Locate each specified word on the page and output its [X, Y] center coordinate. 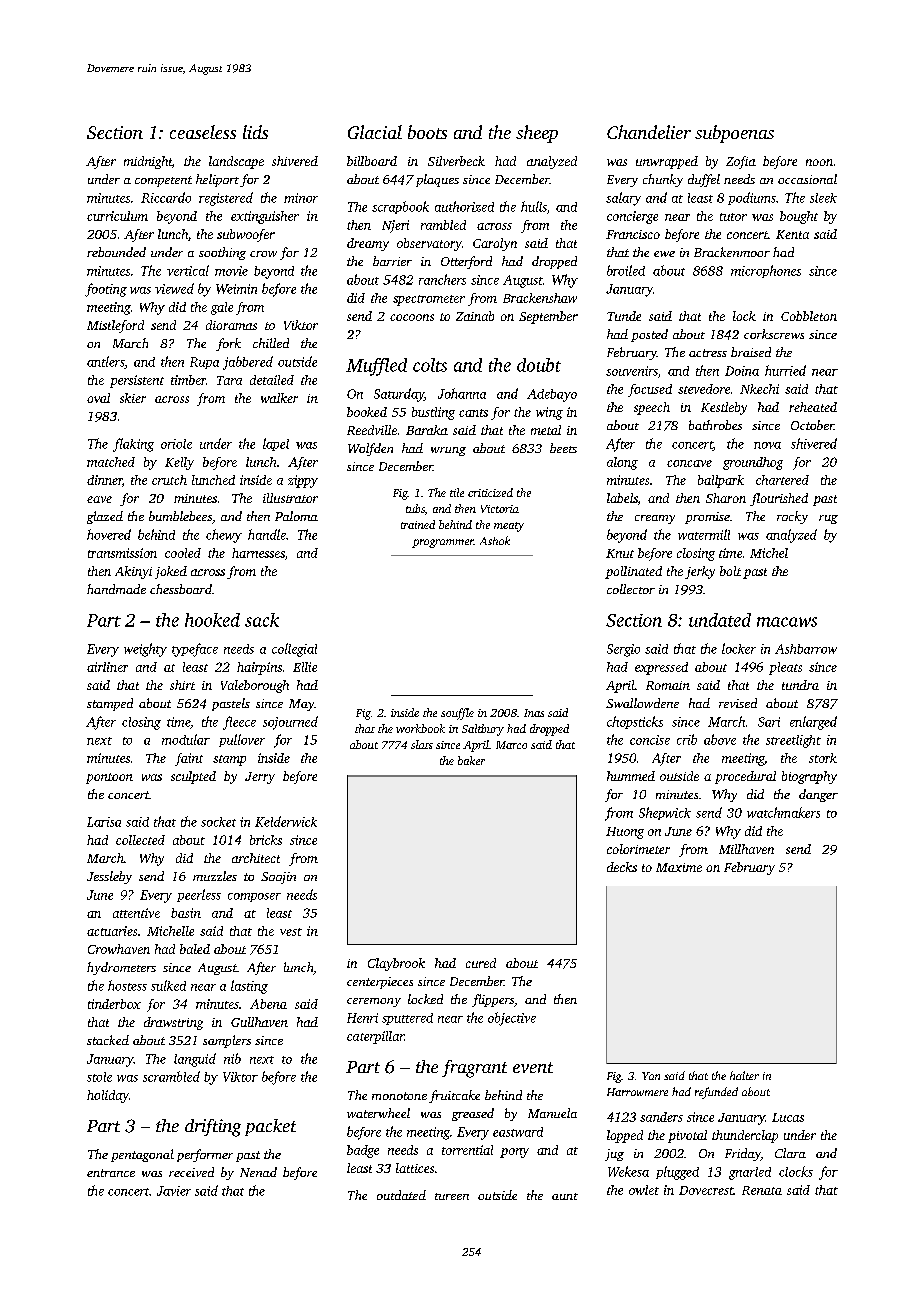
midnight [148, 162]
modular [186, 739]
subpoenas [734, 134]
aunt [565, 1196]
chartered [782, 480]
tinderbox [114, 1004]
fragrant [474, 1069]
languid [195, 1060]
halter [744, 1075]
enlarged [813, 723]
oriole [176, 444]
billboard [372, 161]
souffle [457, 714]
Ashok [495, 540]
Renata [762, 1190]
